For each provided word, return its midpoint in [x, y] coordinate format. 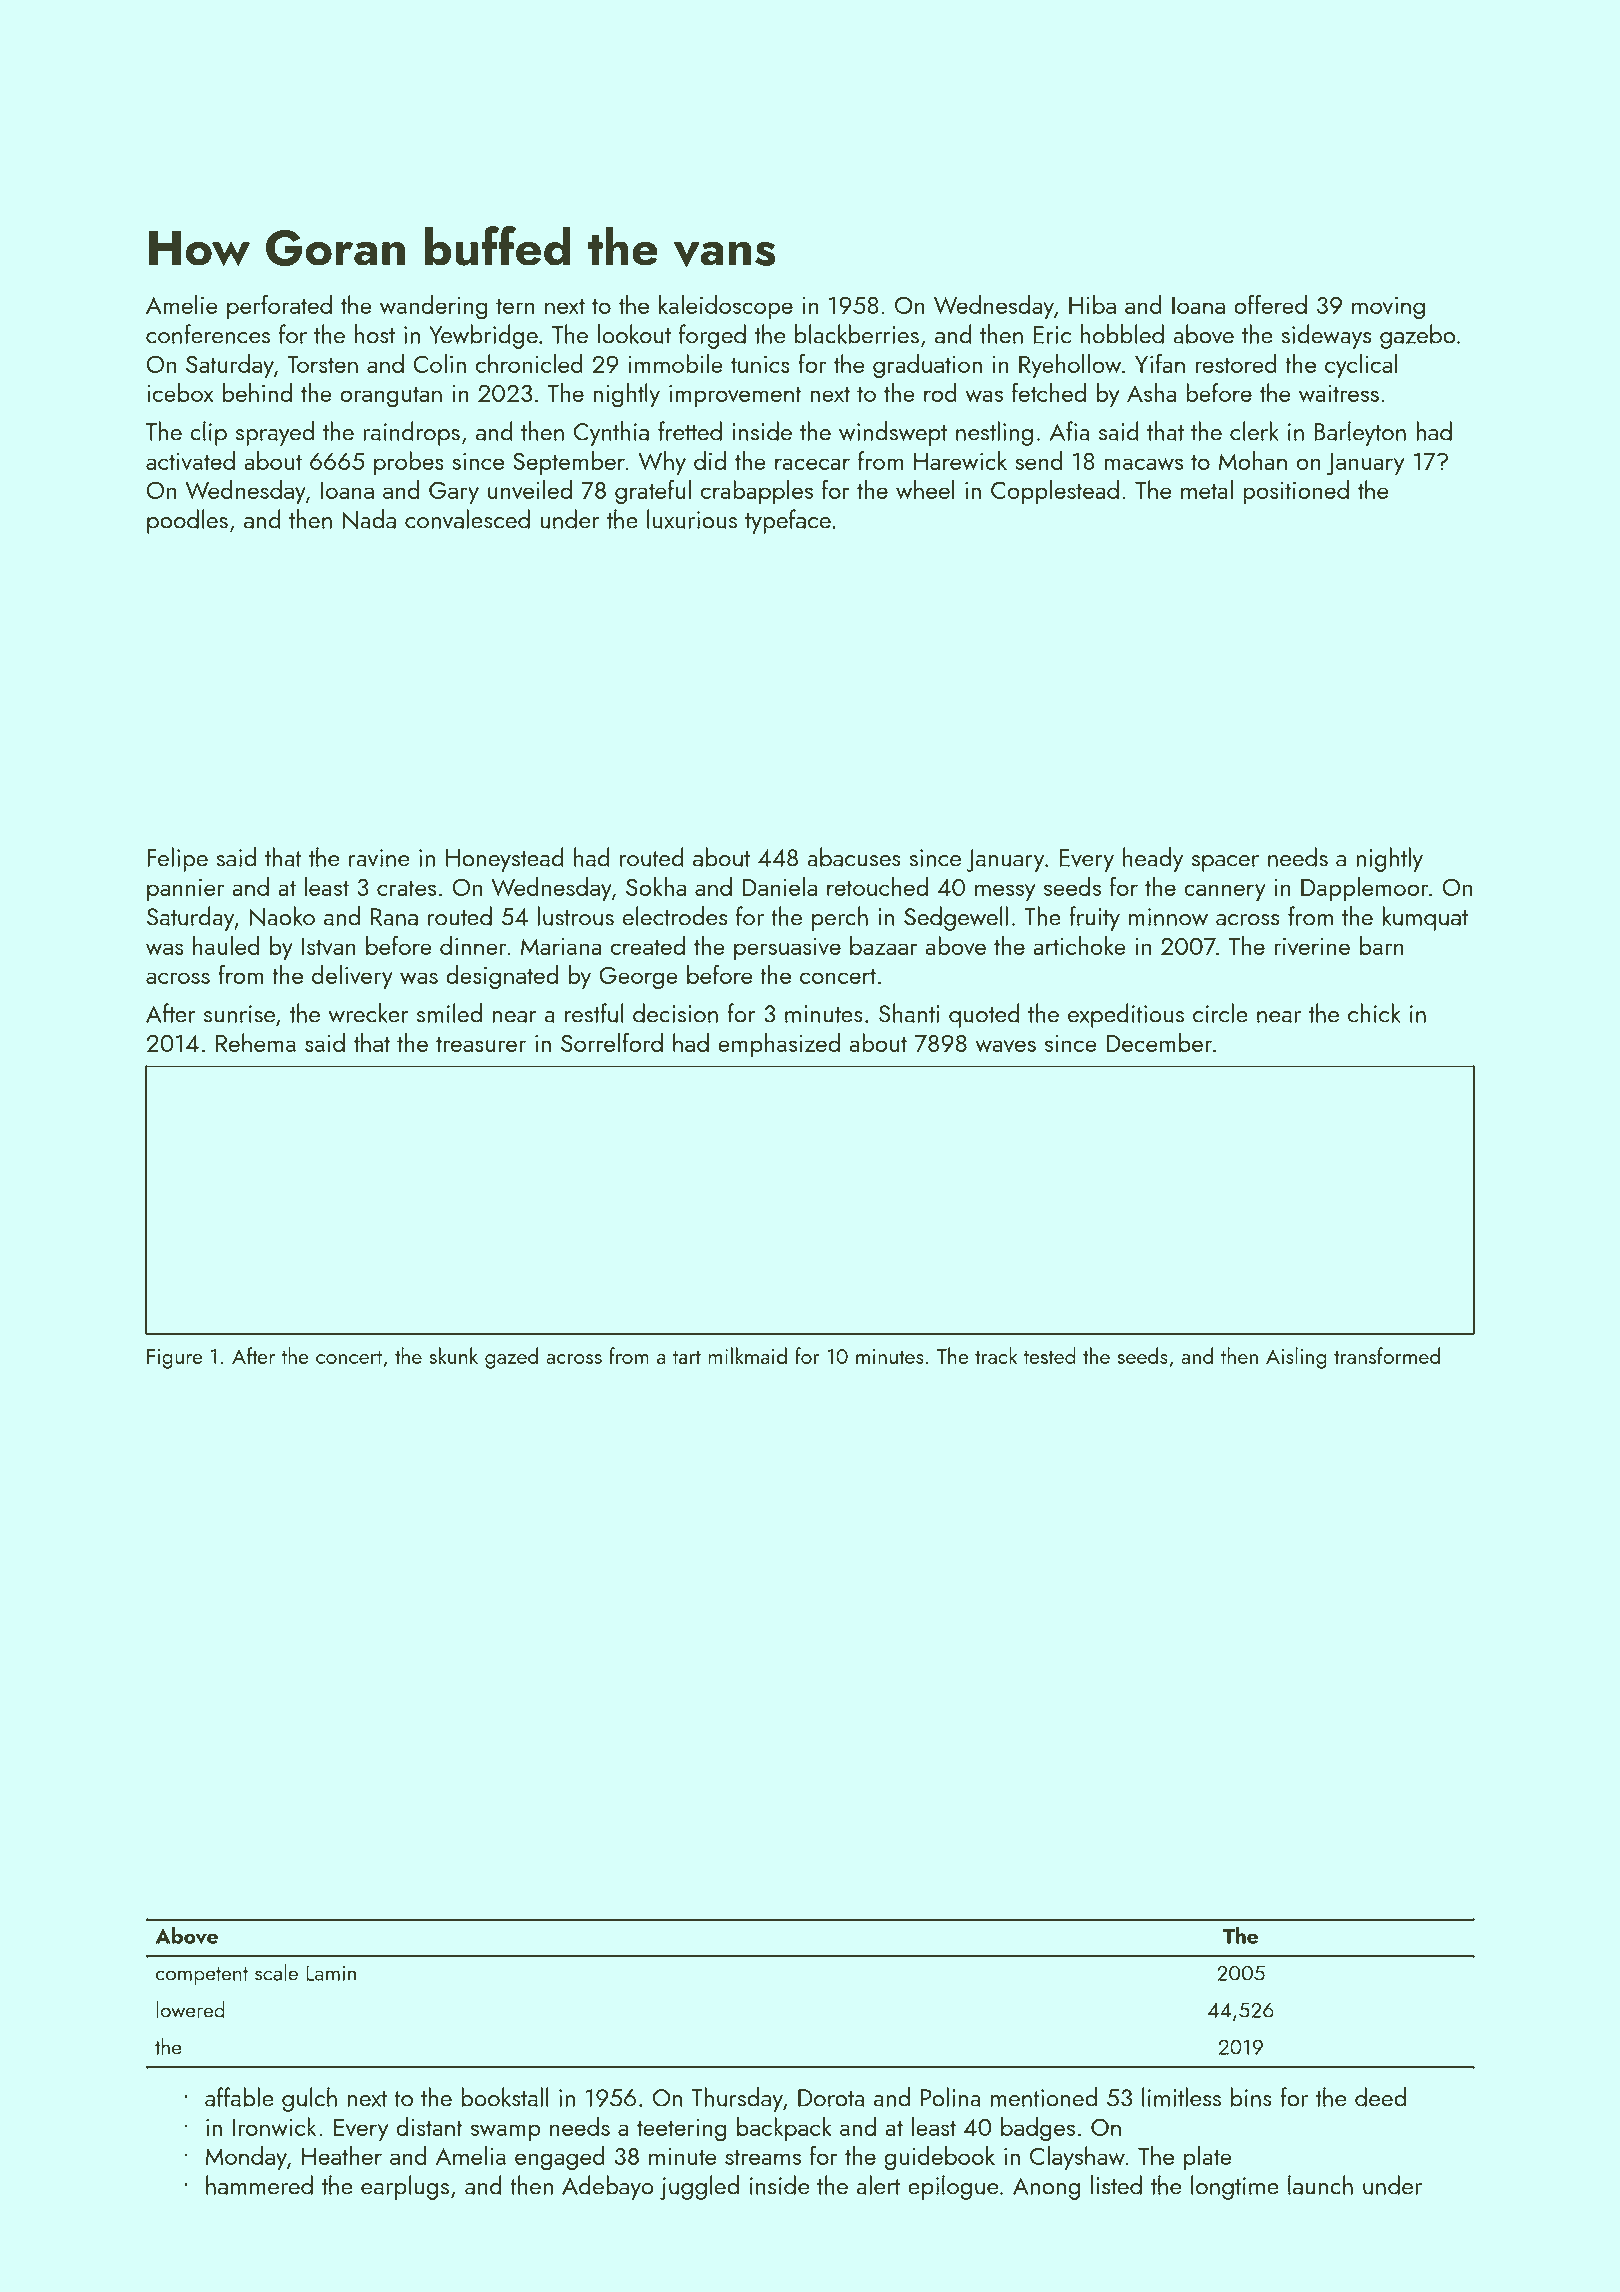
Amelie [182, 304]
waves [1005, 1046]
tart [687, 1357]
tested [1050, 1355]
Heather [342, 2155]
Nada [369, 519]
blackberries [857, 334]
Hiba [1092, 304]
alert [878, 2185]
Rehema [256, 1042]
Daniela [779, 886]
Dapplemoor [1364, 889]
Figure [175, 1359]
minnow [1168, 917]
